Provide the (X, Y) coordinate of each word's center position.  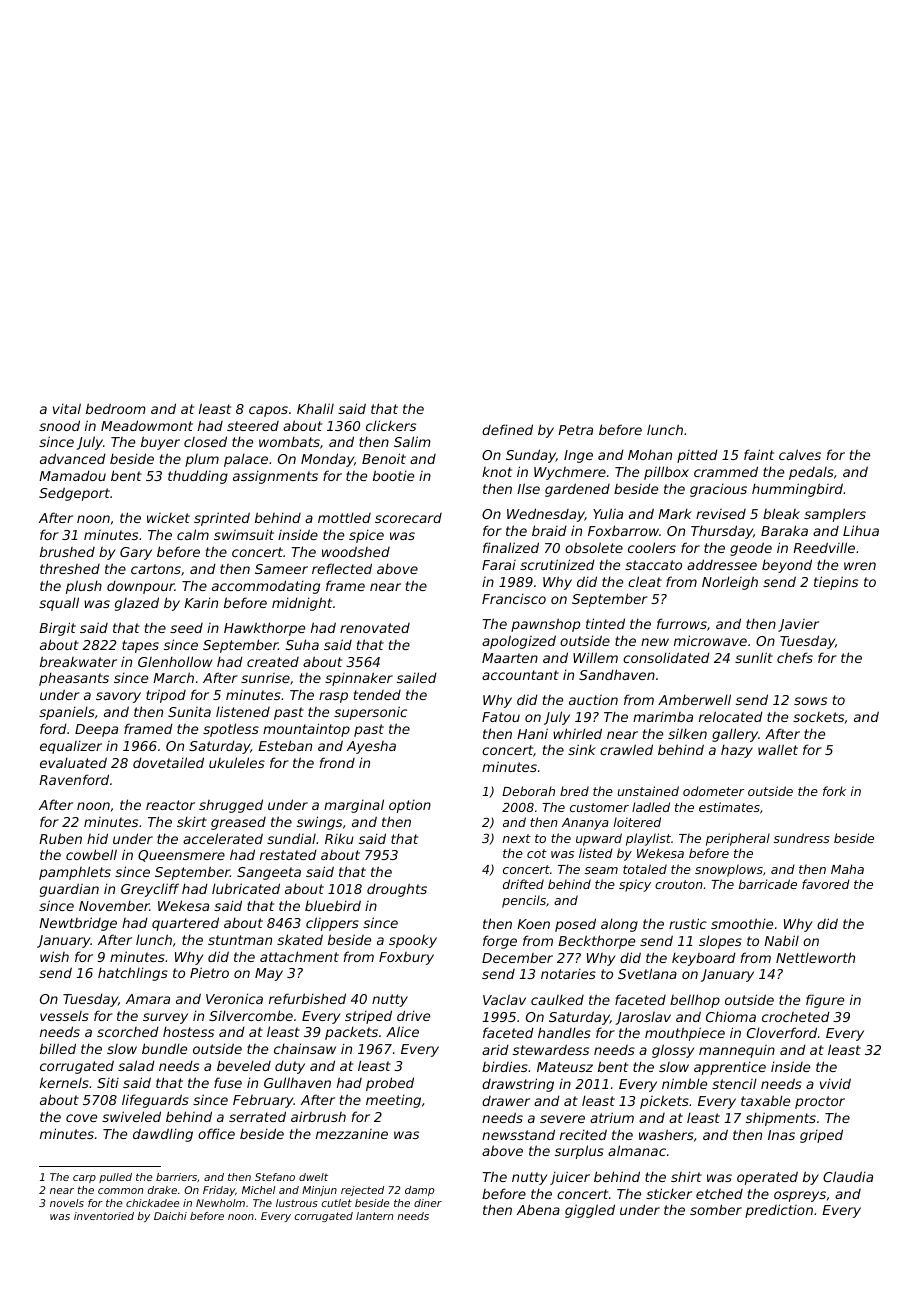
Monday (327, 460)
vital (67, 408)
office (216, 1133)
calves (800, 454)
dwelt (313, 1177)
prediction (779, 1211)
